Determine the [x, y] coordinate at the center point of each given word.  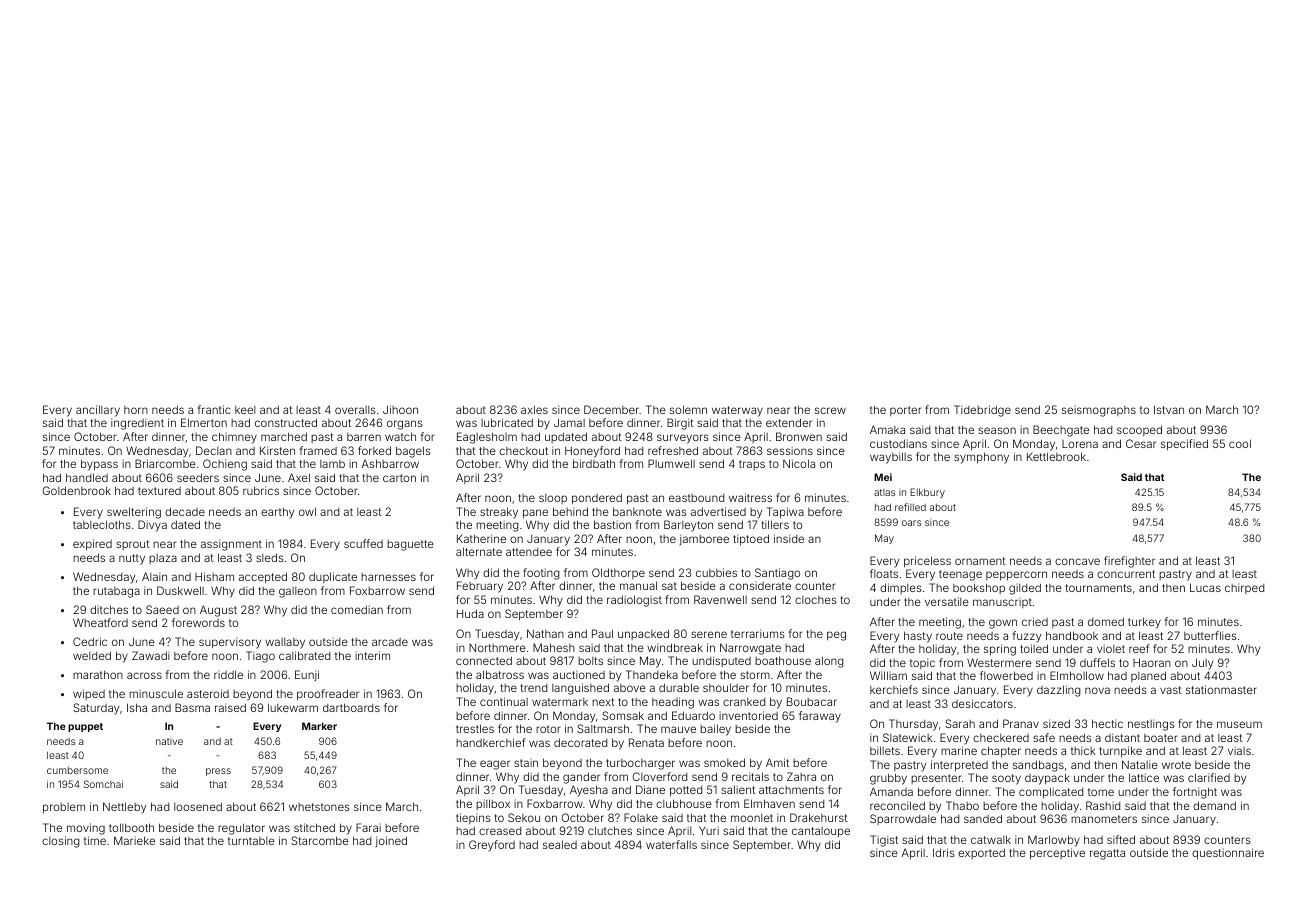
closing [61, 842]
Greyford [492, 846]
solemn [688, 409]
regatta [1107, 854]
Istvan [1169, 409]
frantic [214, 409]
